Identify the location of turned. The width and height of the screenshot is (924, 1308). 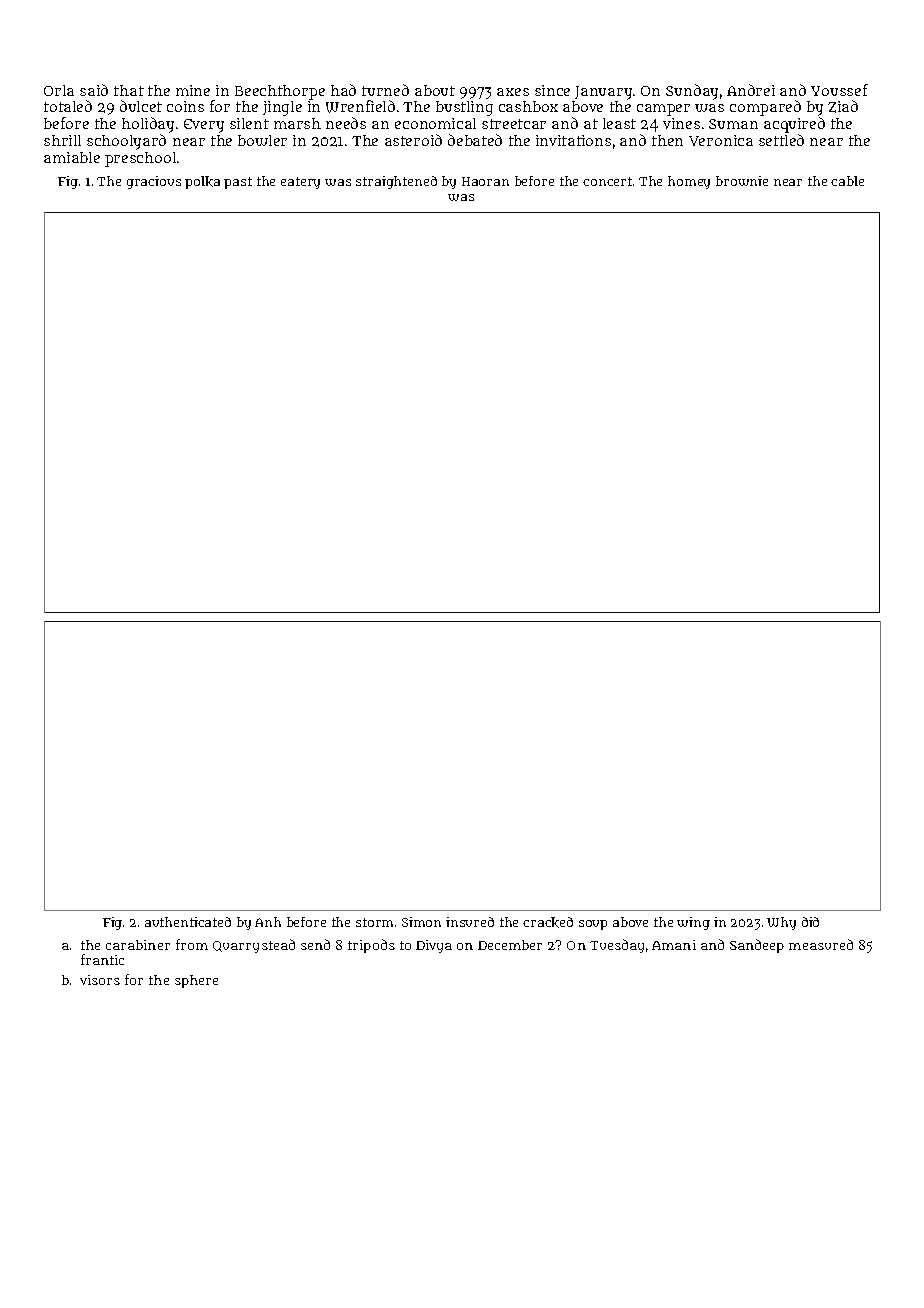
(385, 90).
